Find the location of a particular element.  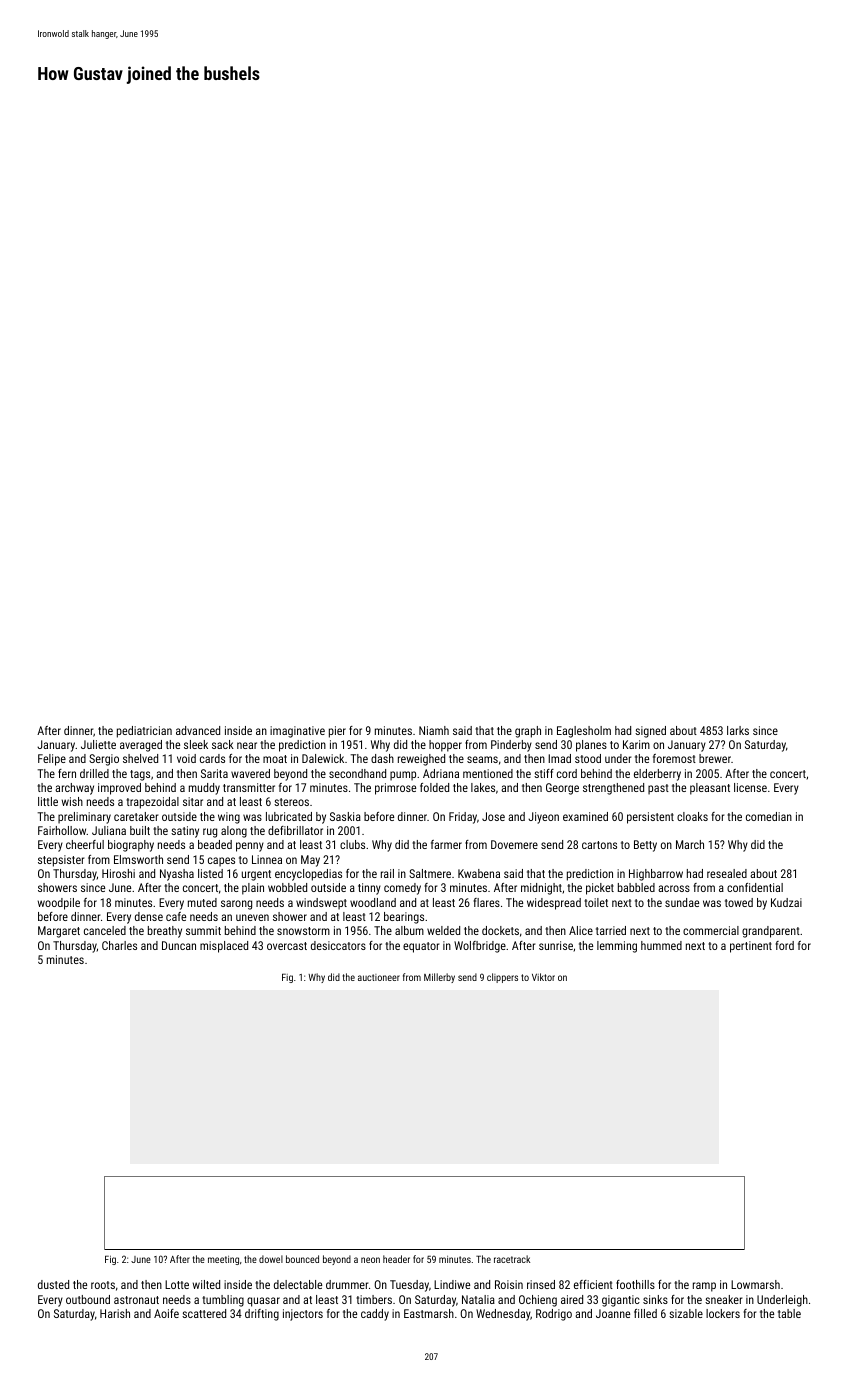

Charles is located at coordinates (119, 945).
